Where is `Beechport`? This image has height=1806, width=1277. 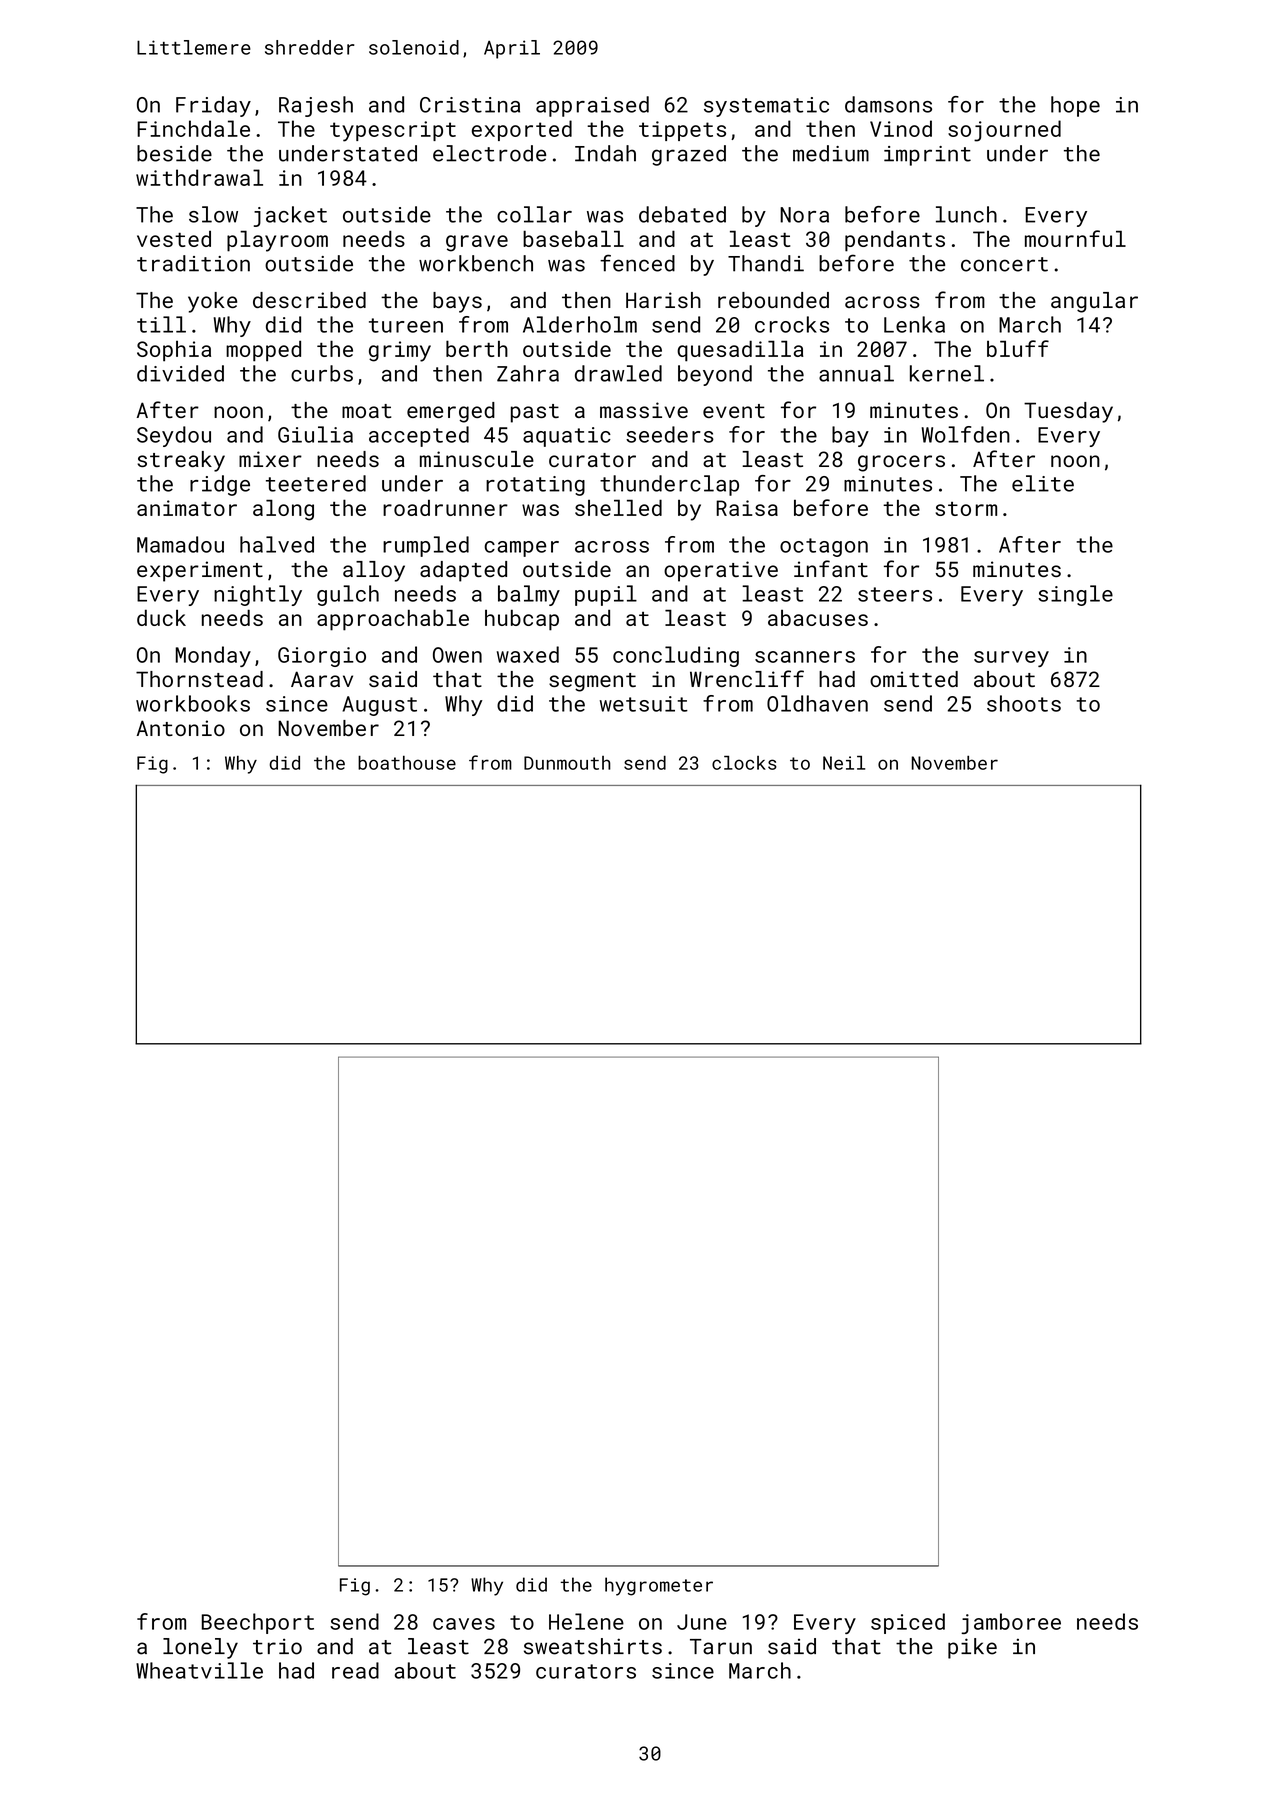
Beechport is located at coordinates (258, 1623).
